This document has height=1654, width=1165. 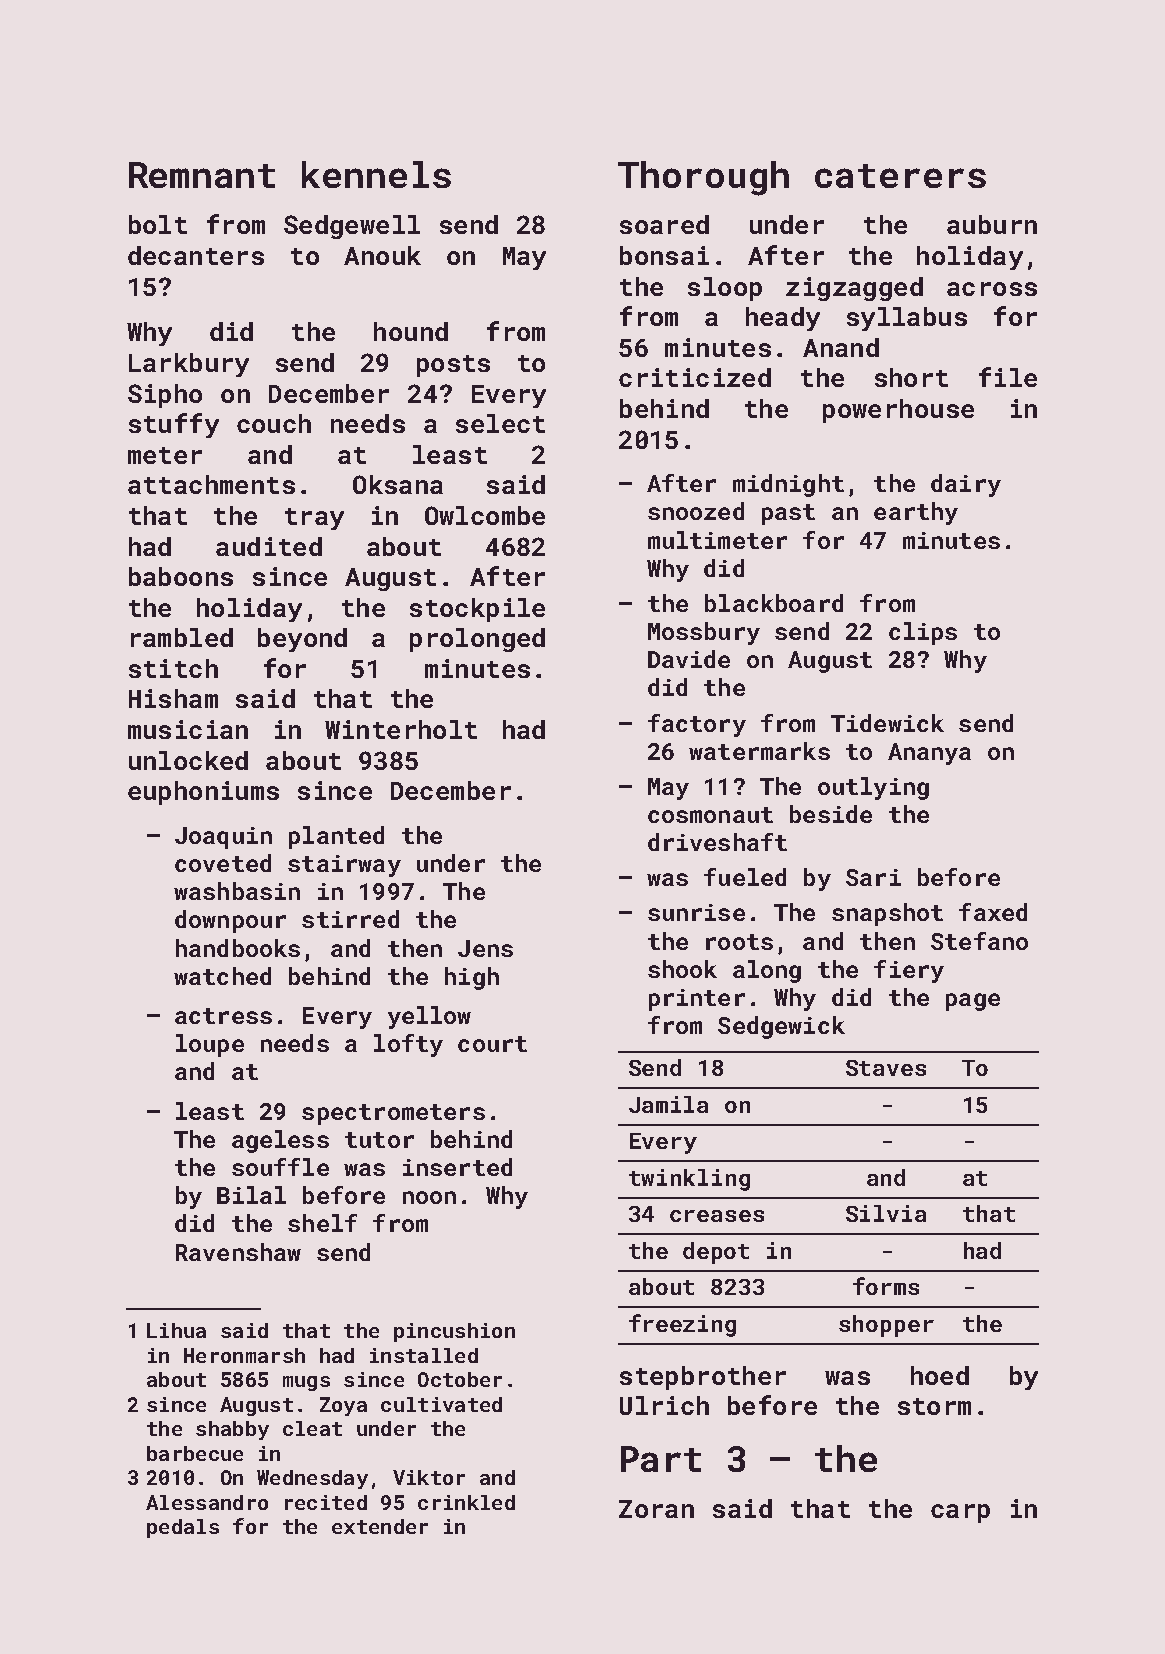 What do you see at coordinates (704, 633) in the document?
I see `Mossbury` at bounding box center [704, 633].
